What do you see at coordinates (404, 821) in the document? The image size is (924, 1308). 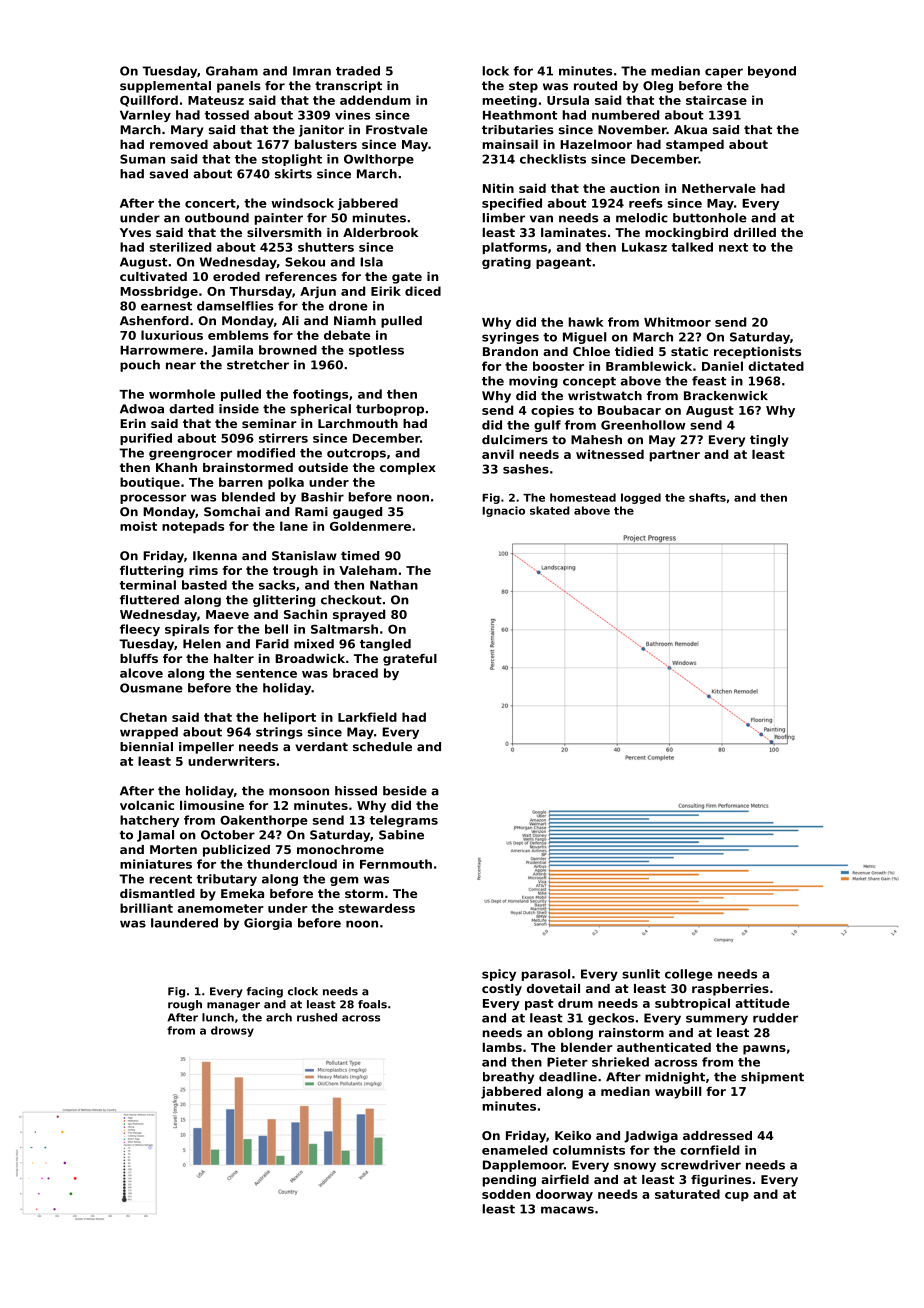 I see `telegrams` at bounding box center [404, 821].
